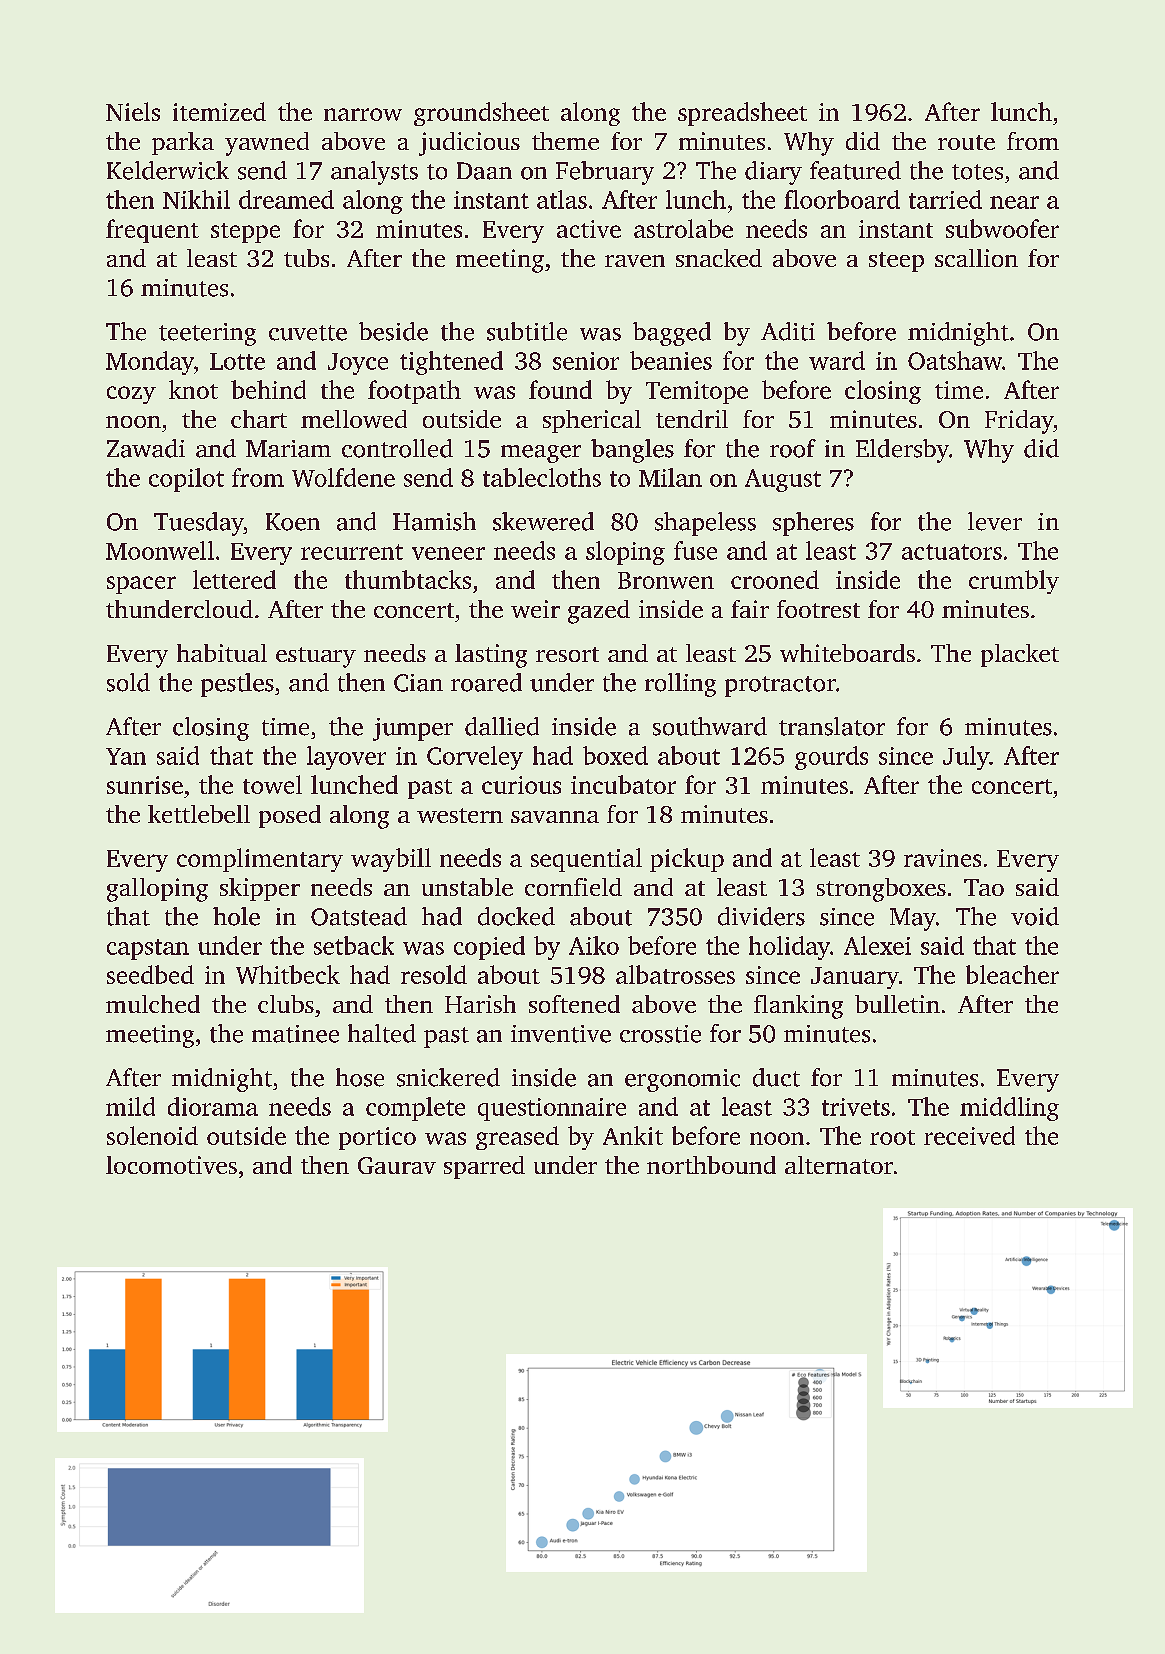  What do you see at coordinates (237, 685) in the screenshot?
I see `pestles` at bounding box center [237, 685].
